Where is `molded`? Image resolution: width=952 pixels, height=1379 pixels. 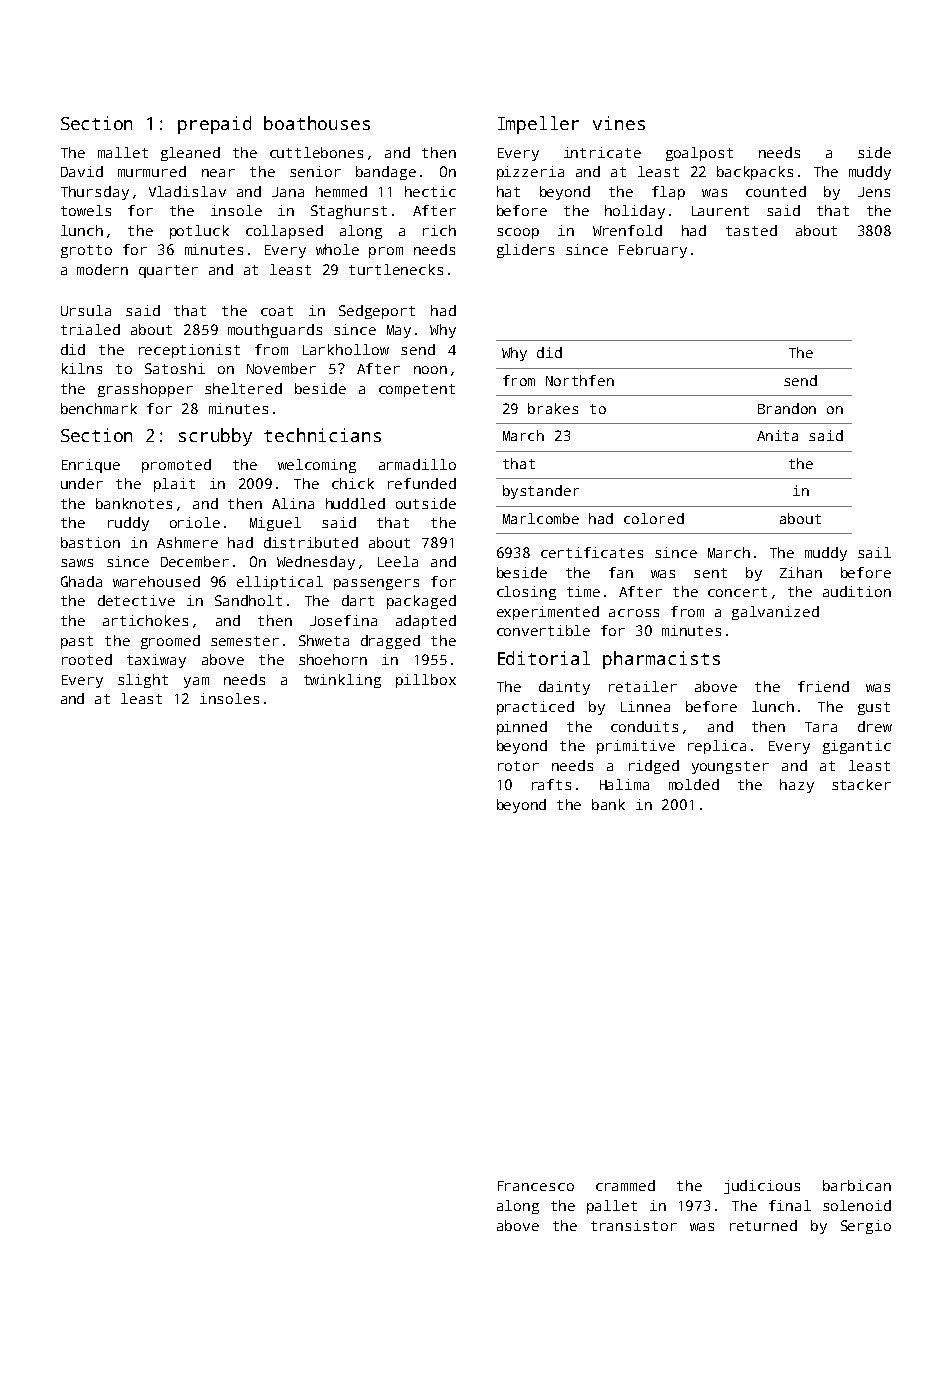 molded is located at coordinates (694, 784).
